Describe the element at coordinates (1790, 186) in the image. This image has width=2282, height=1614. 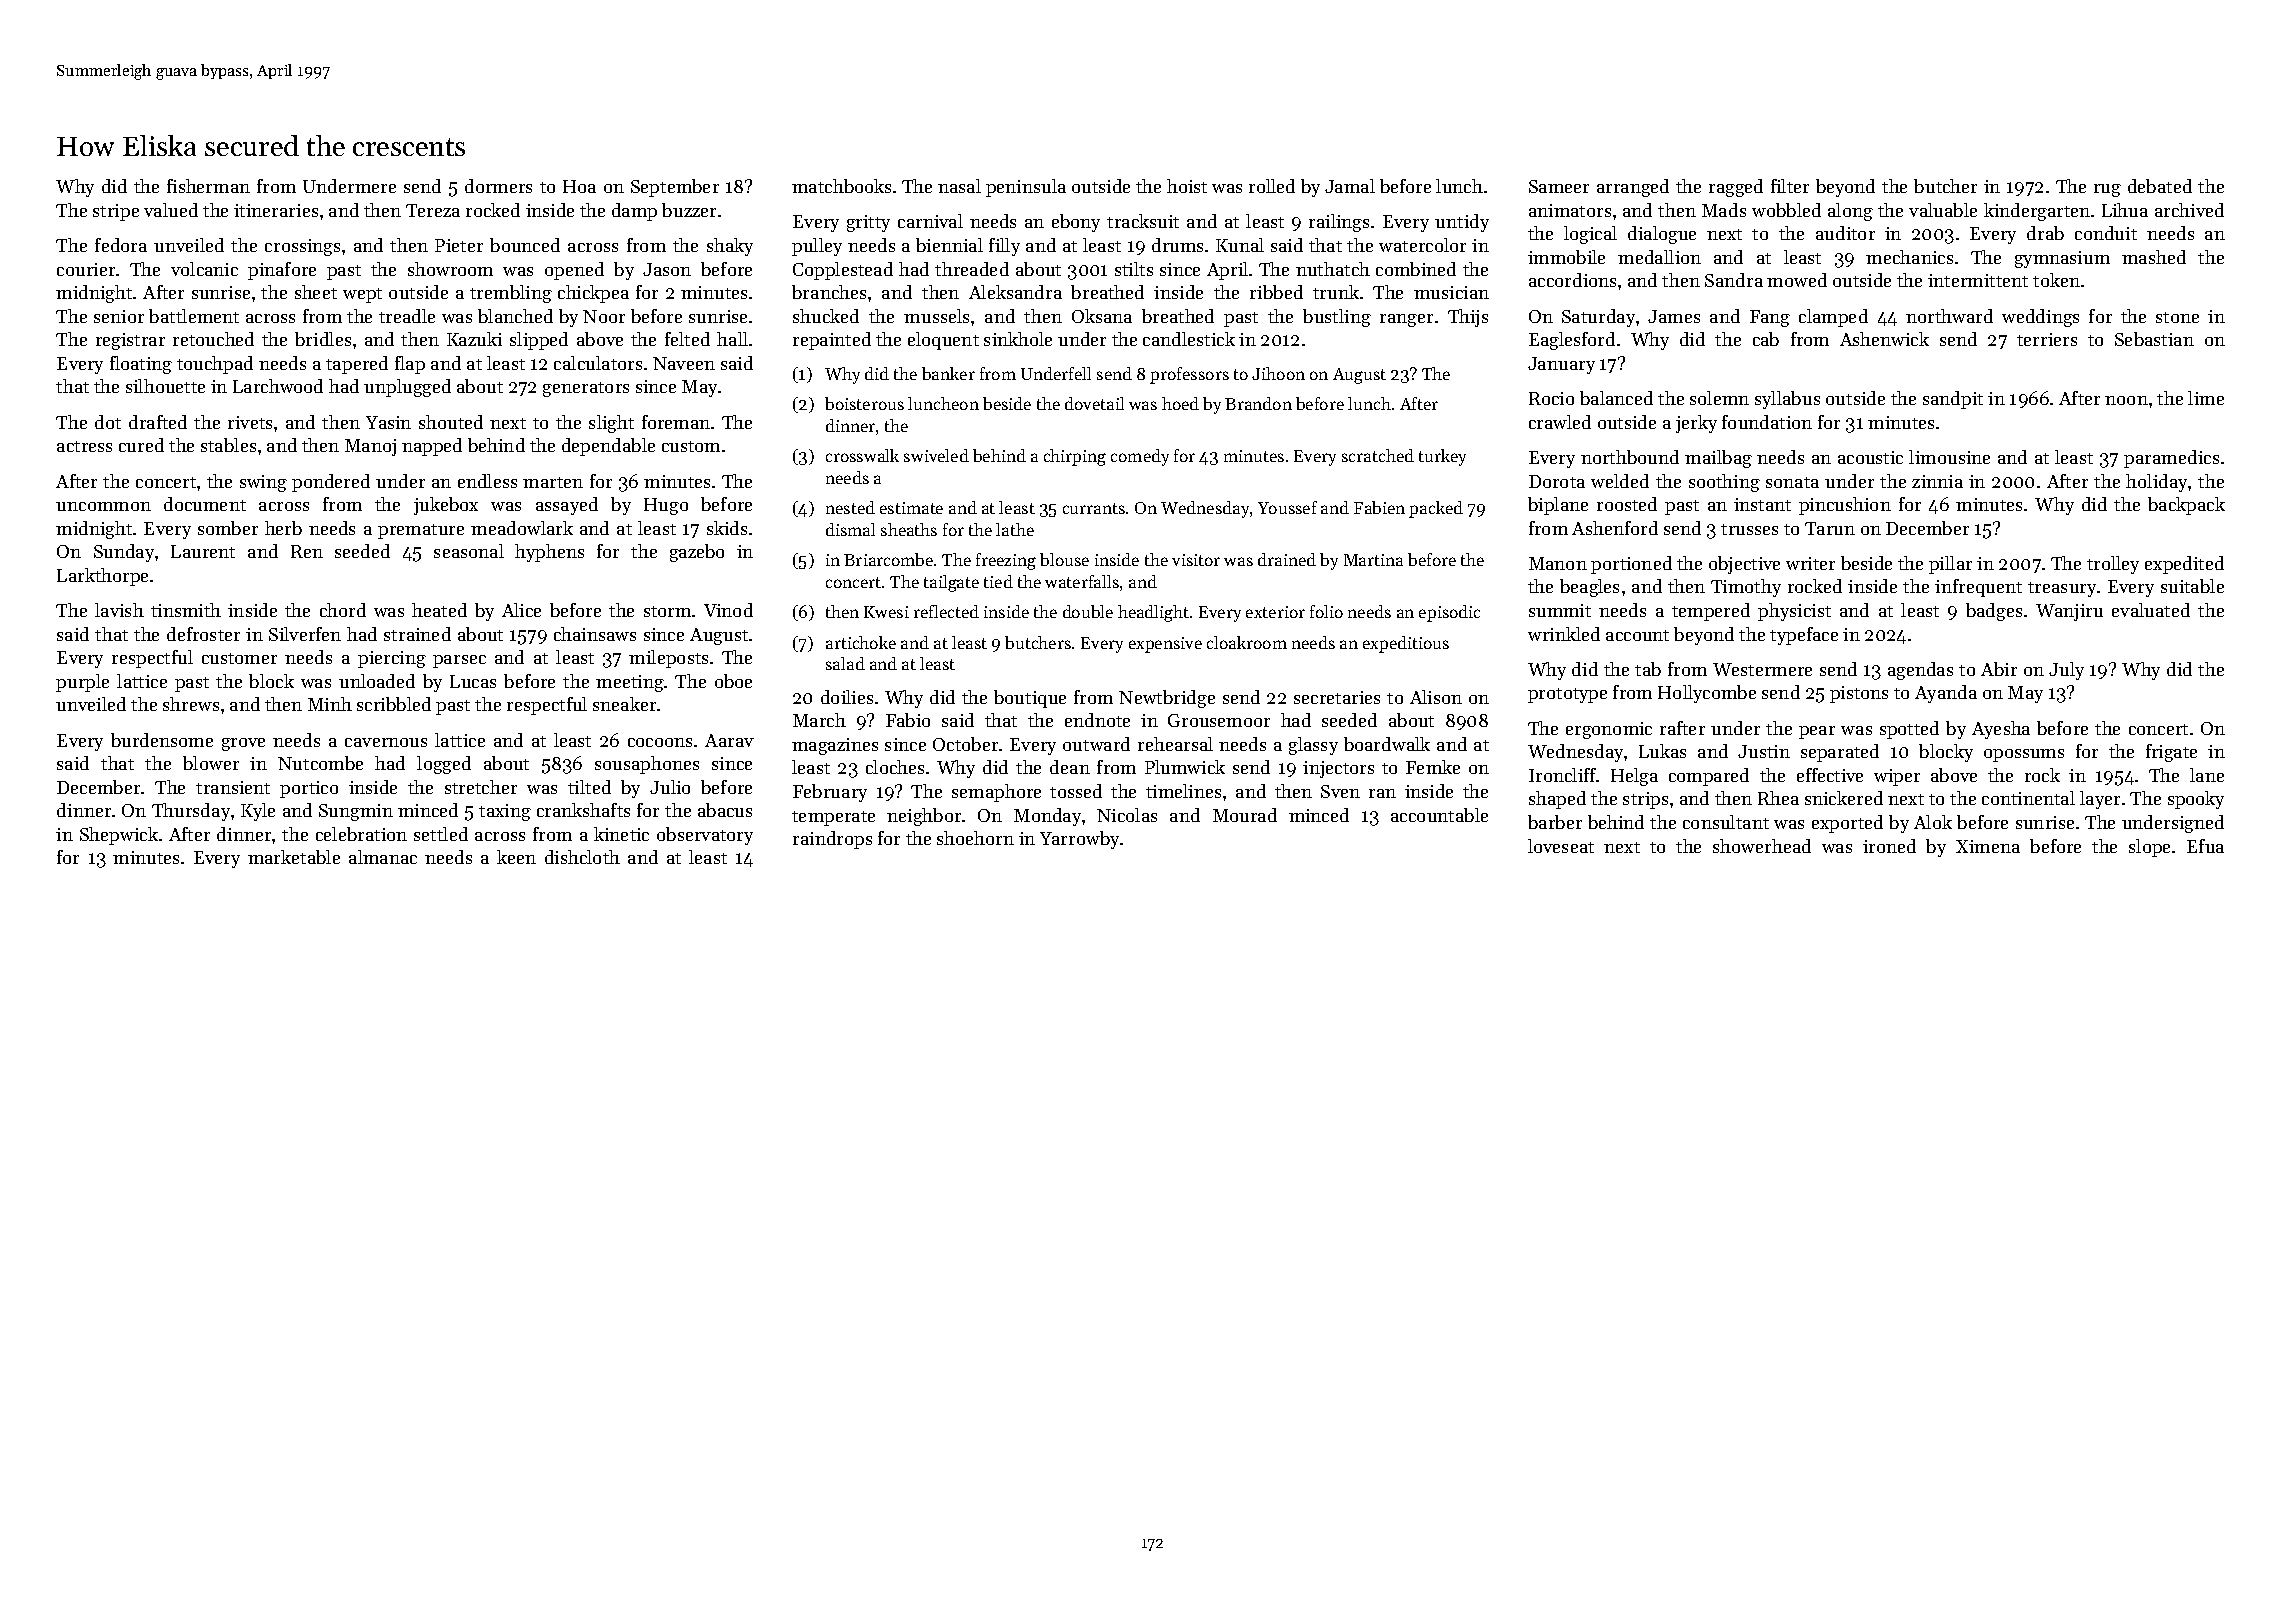
I see `filter` at that location.
